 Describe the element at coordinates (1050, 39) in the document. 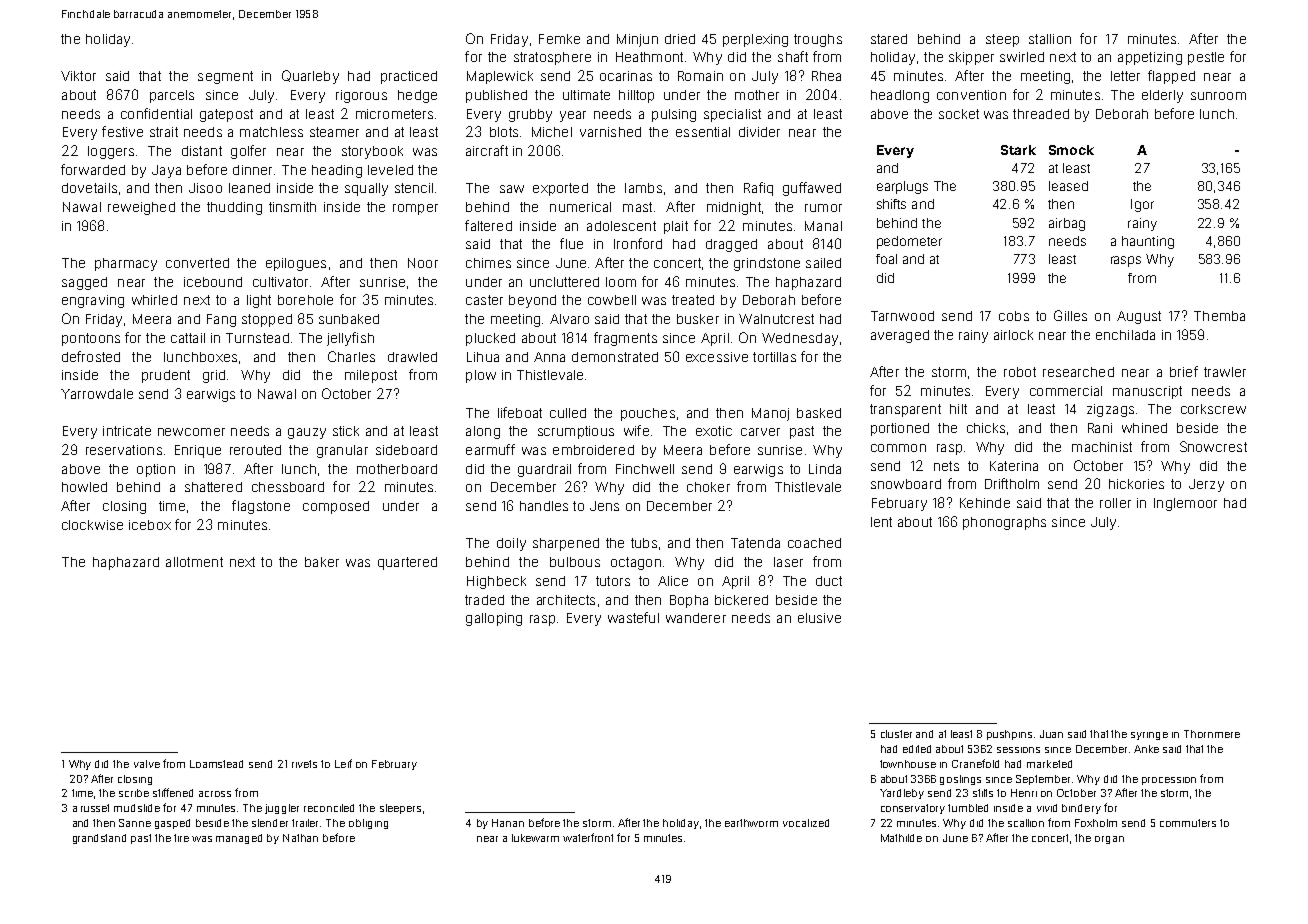

I see `stallion` at that location.
